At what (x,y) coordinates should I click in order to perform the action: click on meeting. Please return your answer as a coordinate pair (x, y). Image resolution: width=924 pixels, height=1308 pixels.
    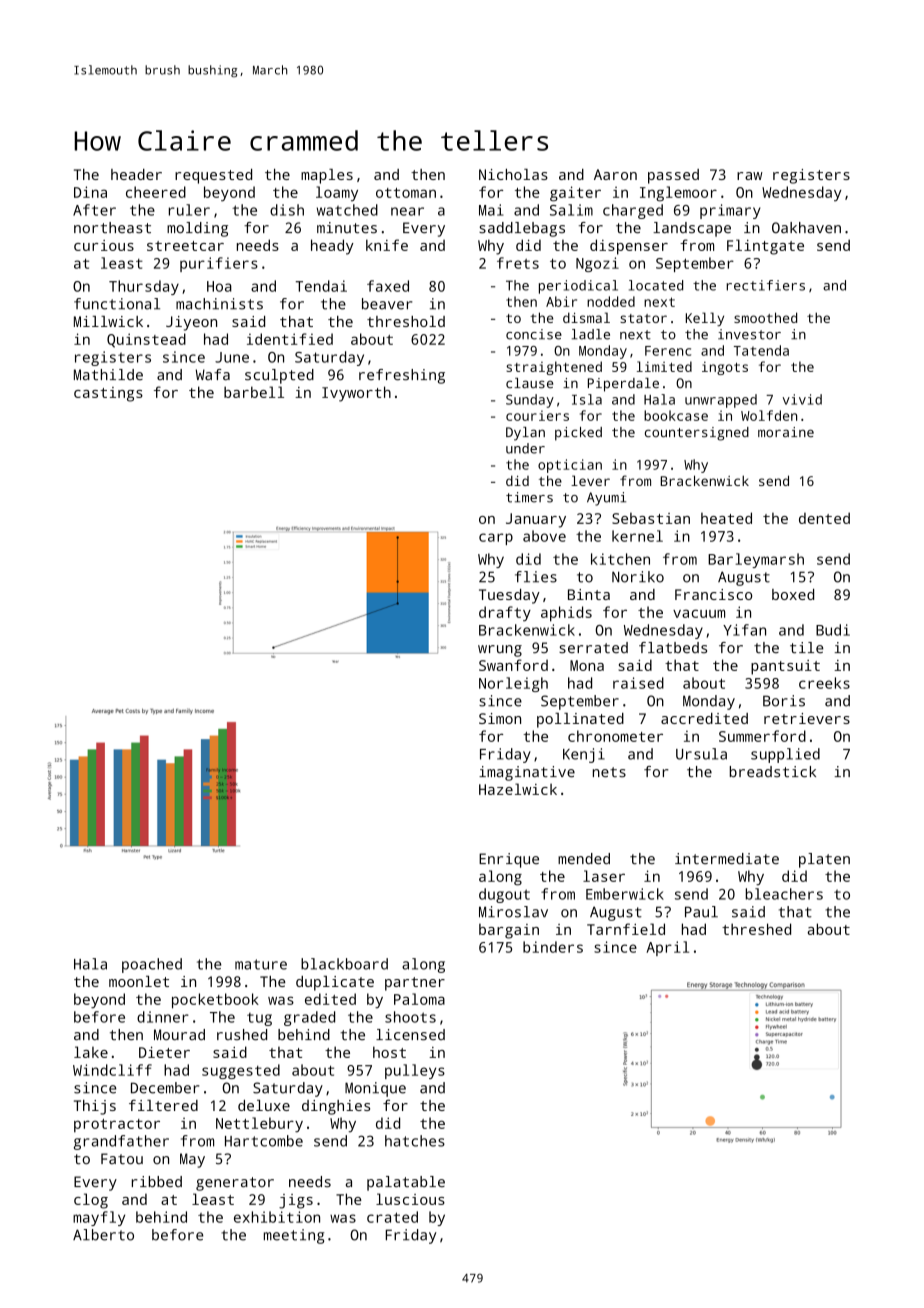
    Looking at the image, I should click on (294, 1236).
